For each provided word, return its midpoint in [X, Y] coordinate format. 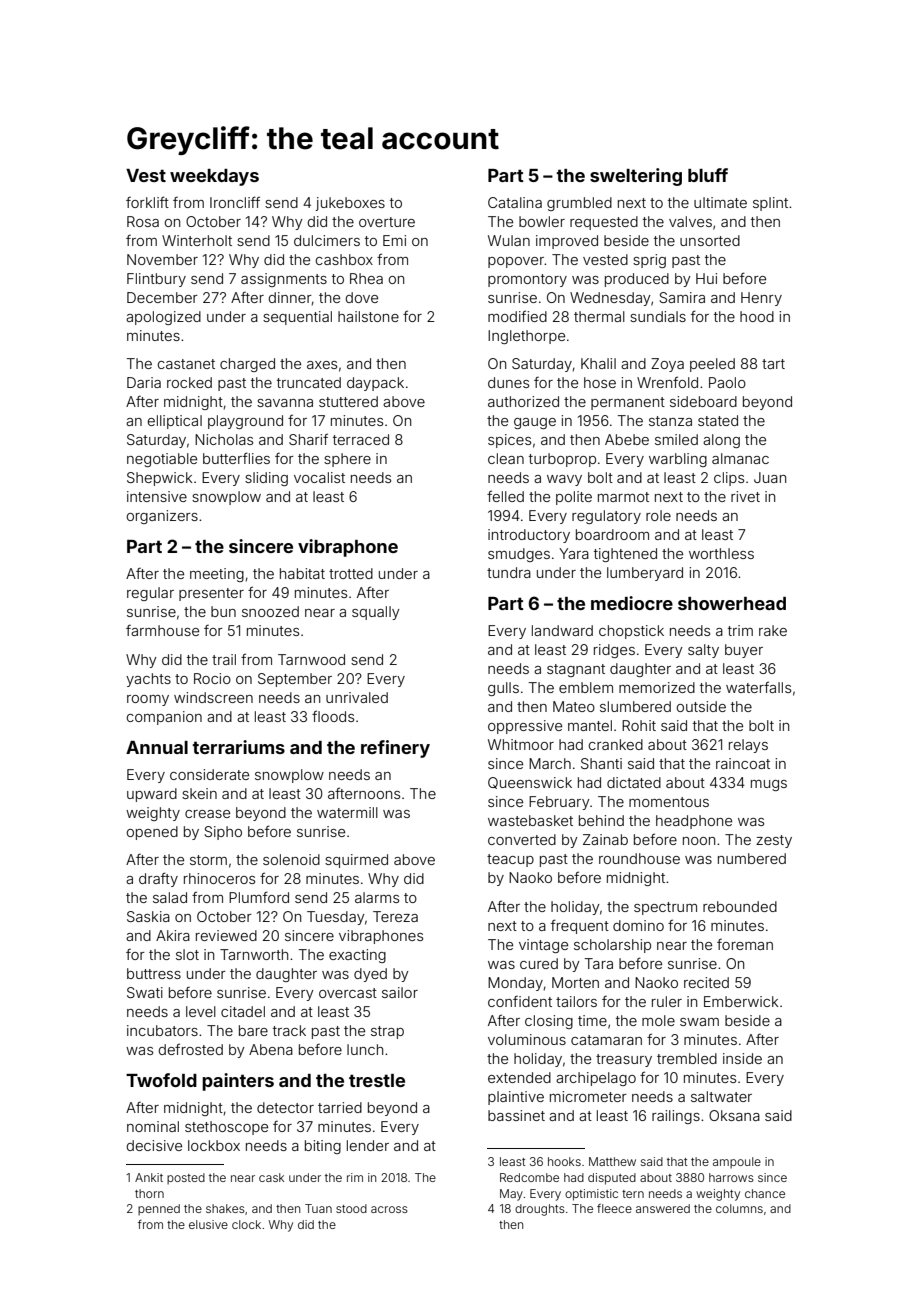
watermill [347, 812]
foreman [745, 944]
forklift [147, 202]
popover [516, 262]
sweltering [636, 177]
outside [701, 706]
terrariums [238, 747]
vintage [543, 946]
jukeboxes [350, 204]
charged [247, 365]
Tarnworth [254, 954]
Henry [761, 299]
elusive [208, 1224]
